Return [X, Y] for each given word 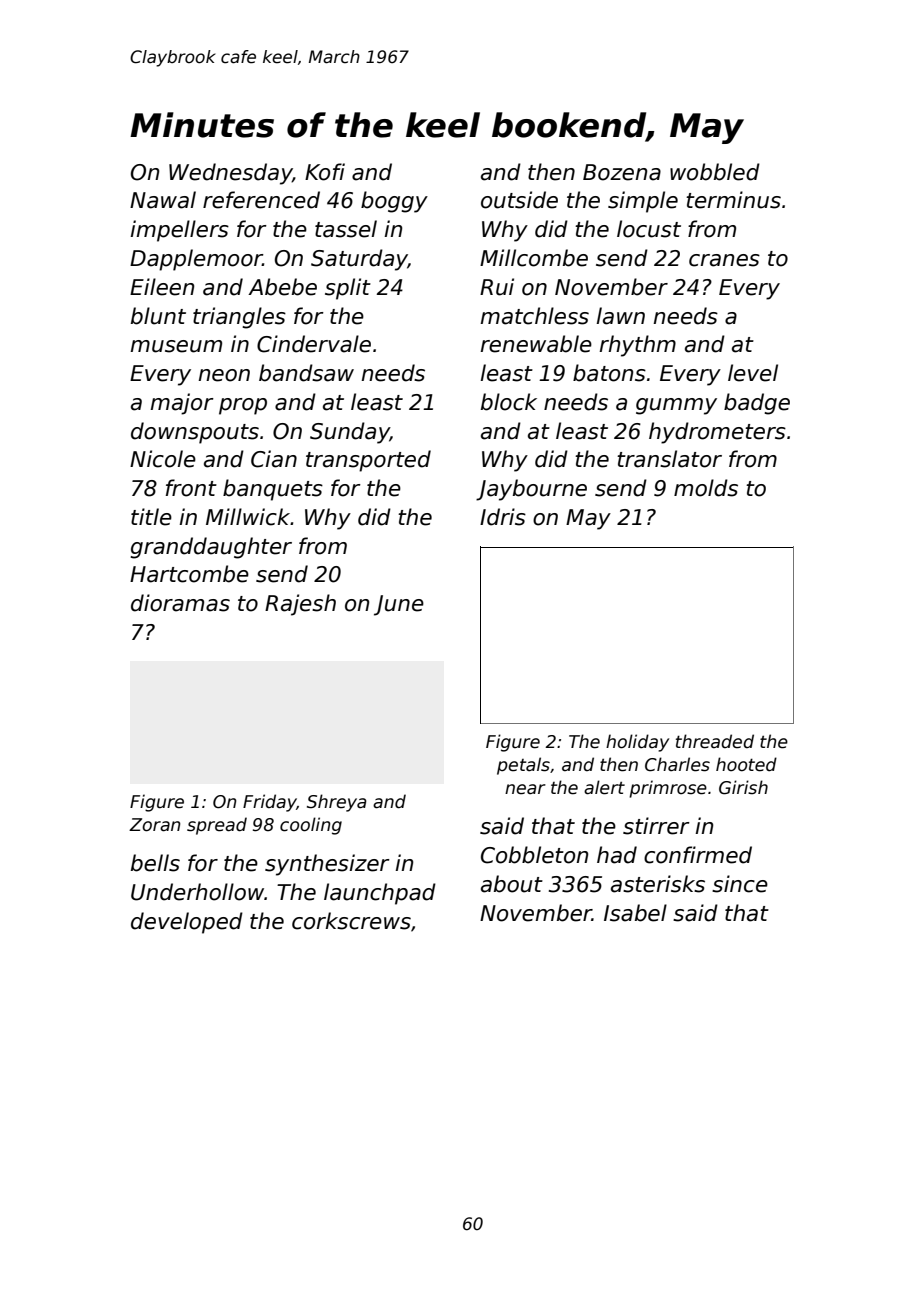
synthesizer [327, 865]
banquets [273, 490]
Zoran [154, 825]
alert [604, 787]
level [753, 373]
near [525, 789]
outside [519, 200]
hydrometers [717, 433]
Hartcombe [189, 574]
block [509, 402]
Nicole [163, 459]
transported [368, 461]
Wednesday [230, 174]
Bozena [622, 172]
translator [669, 459]
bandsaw [306, 373]
